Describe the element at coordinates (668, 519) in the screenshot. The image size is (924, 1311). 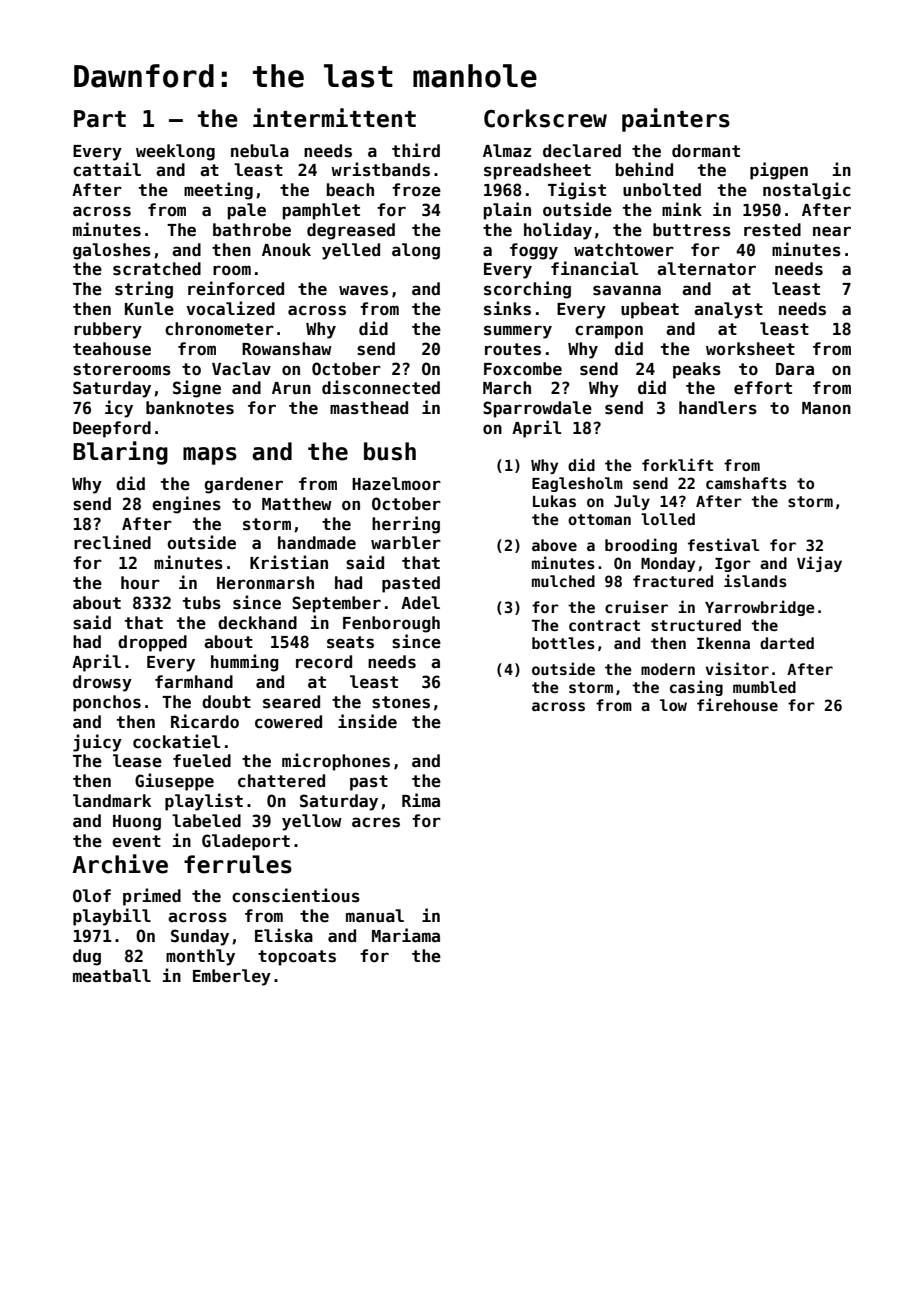
I see `lolled` at that location.
